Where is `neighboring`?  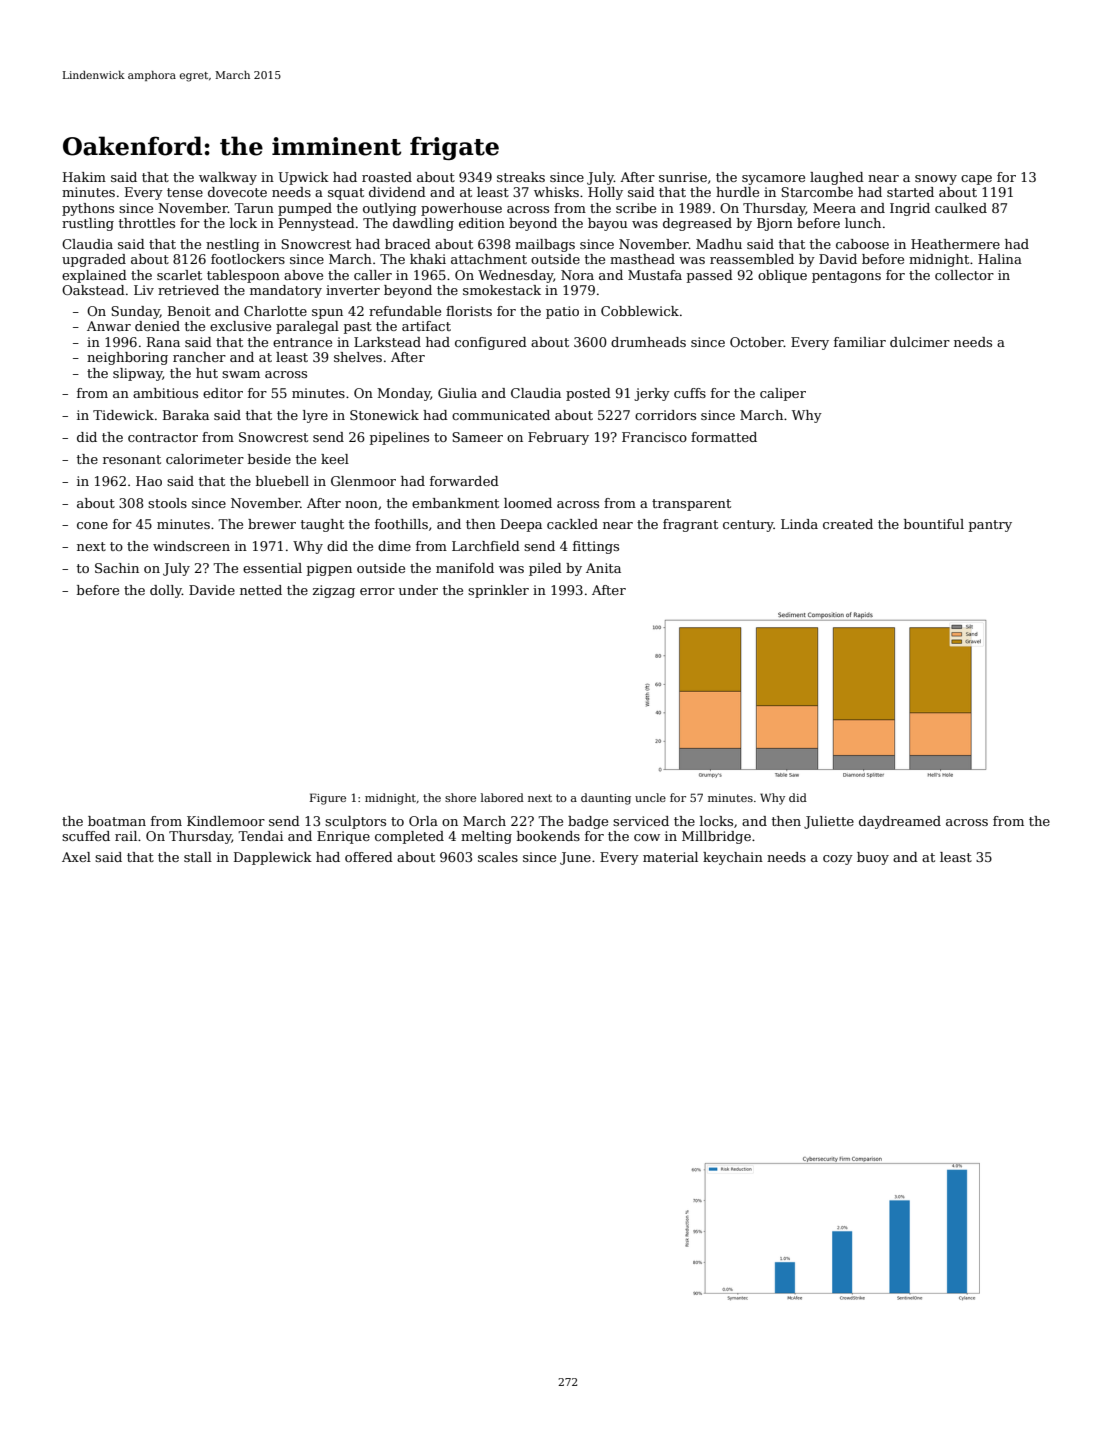 neighboring is located at coordinates (127, 358).
